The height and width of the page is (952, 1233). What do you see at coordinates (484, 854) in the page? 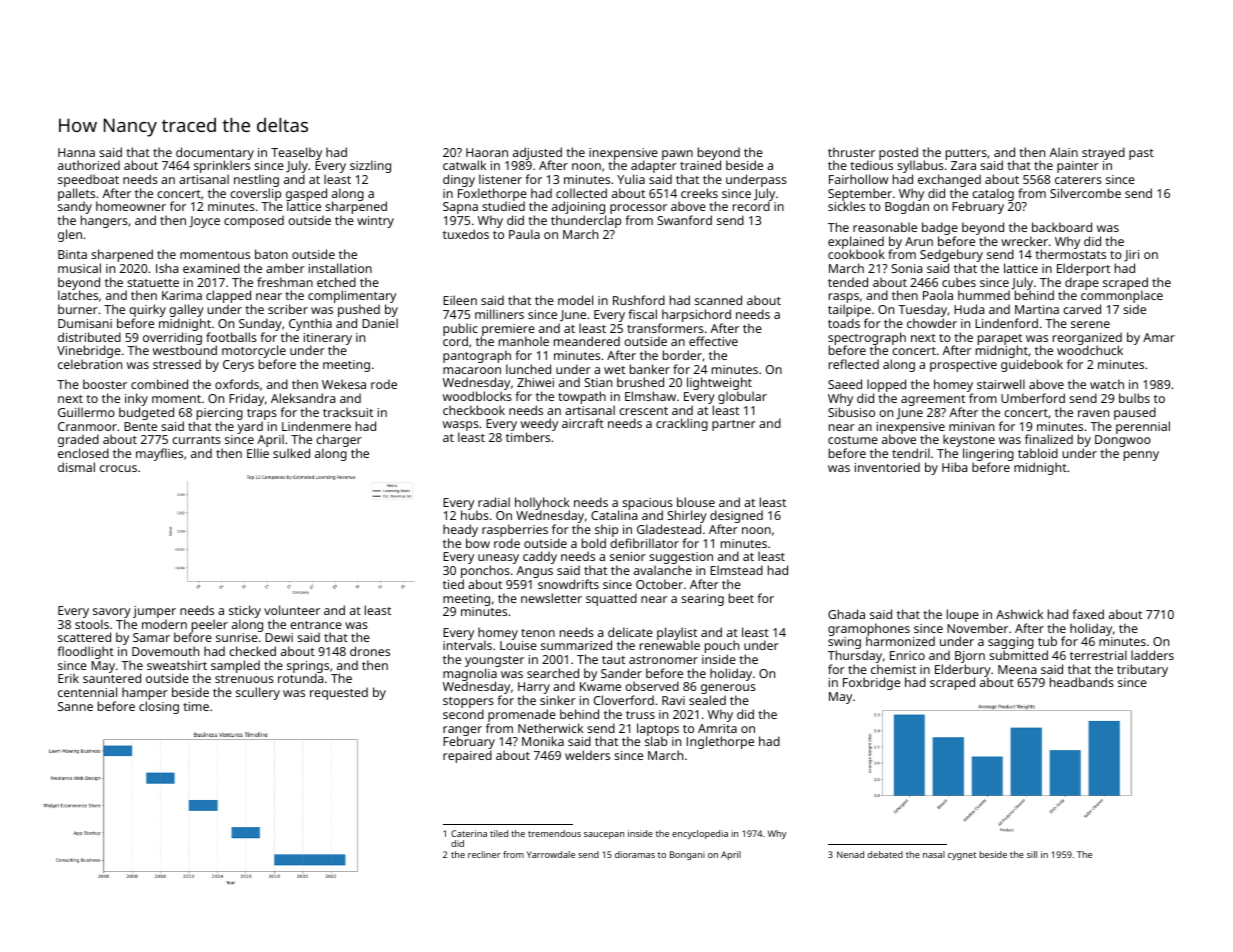
I see `recliner` at bounding box center [484, 854].
